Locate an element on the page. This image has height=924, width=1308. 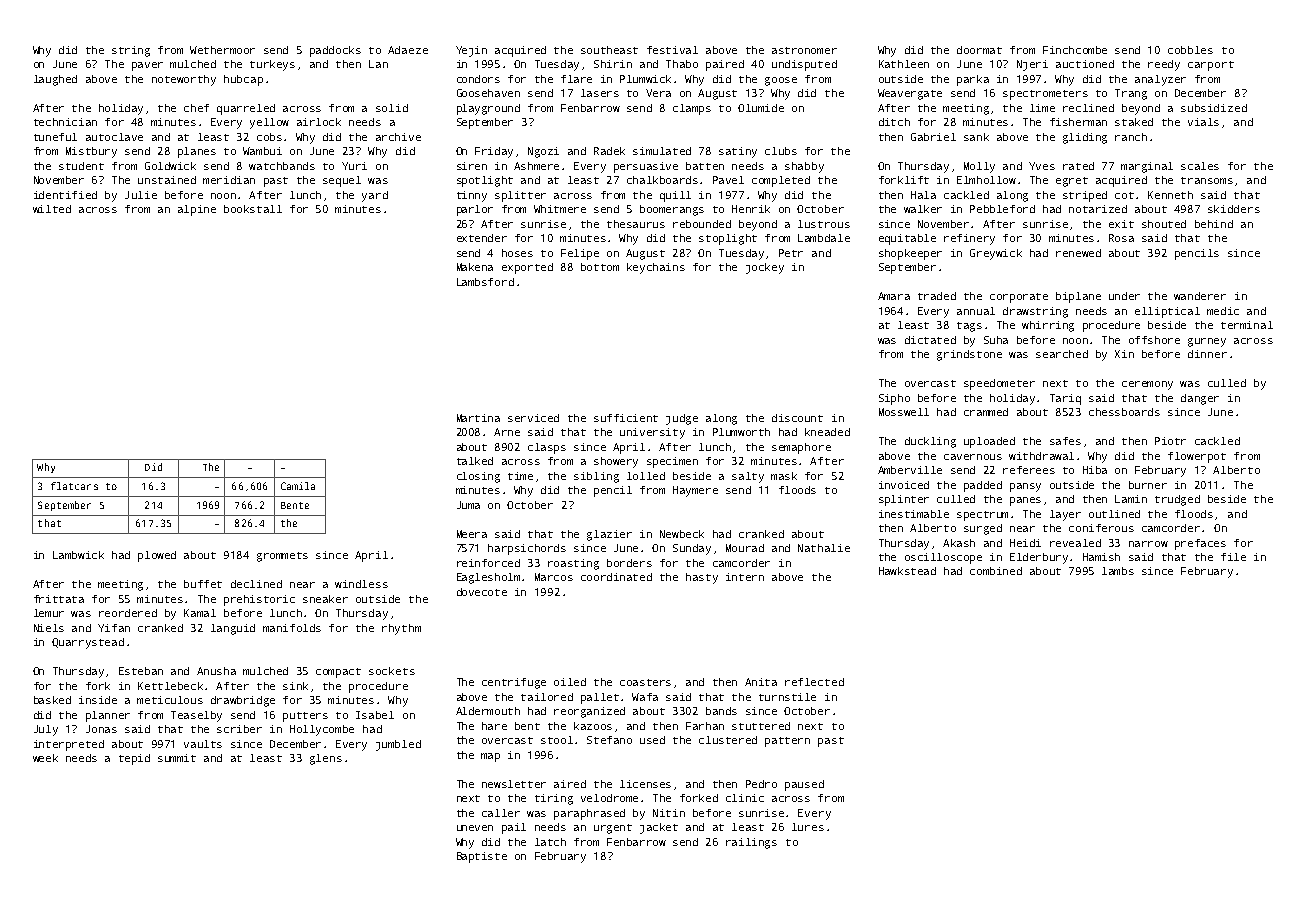
Yifan is located at coordinates (114, 628).
